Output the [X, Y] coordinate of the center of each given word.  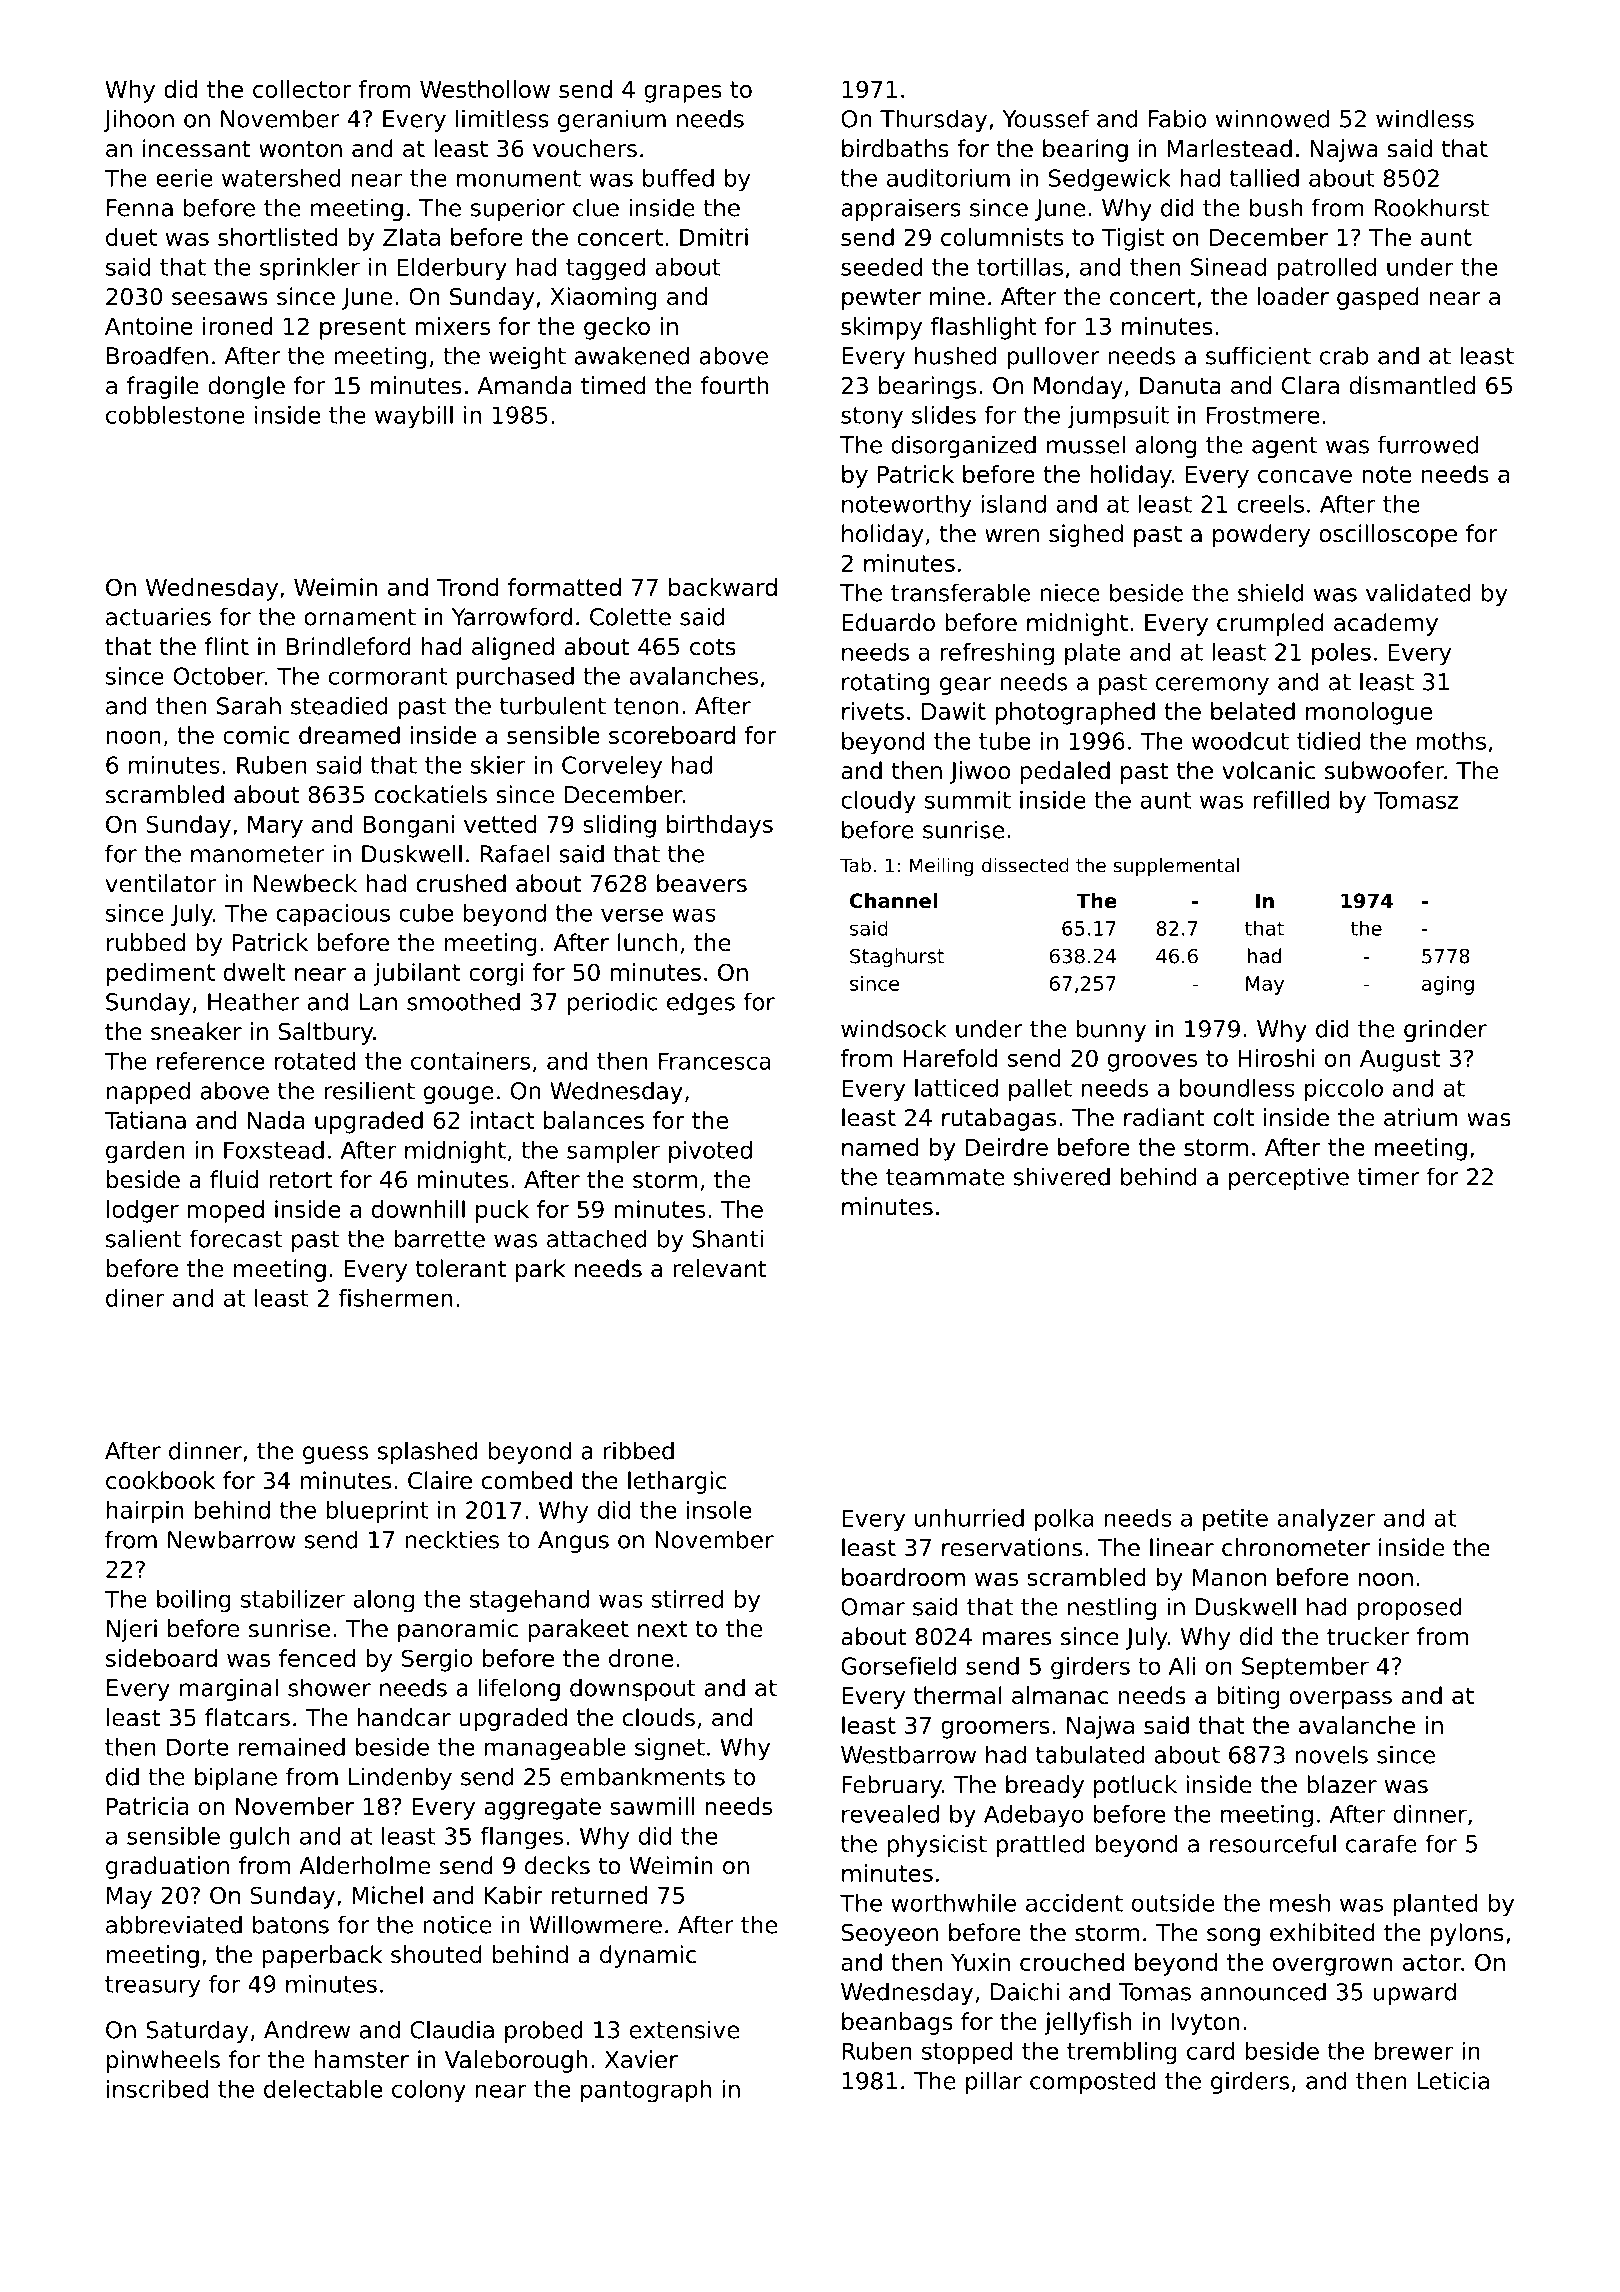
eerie [184, 178]
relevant [720, 1268]
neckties [452, 1539]
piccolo [1344, 1090]
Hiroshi [1276, 1058]
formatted [564, 587]
